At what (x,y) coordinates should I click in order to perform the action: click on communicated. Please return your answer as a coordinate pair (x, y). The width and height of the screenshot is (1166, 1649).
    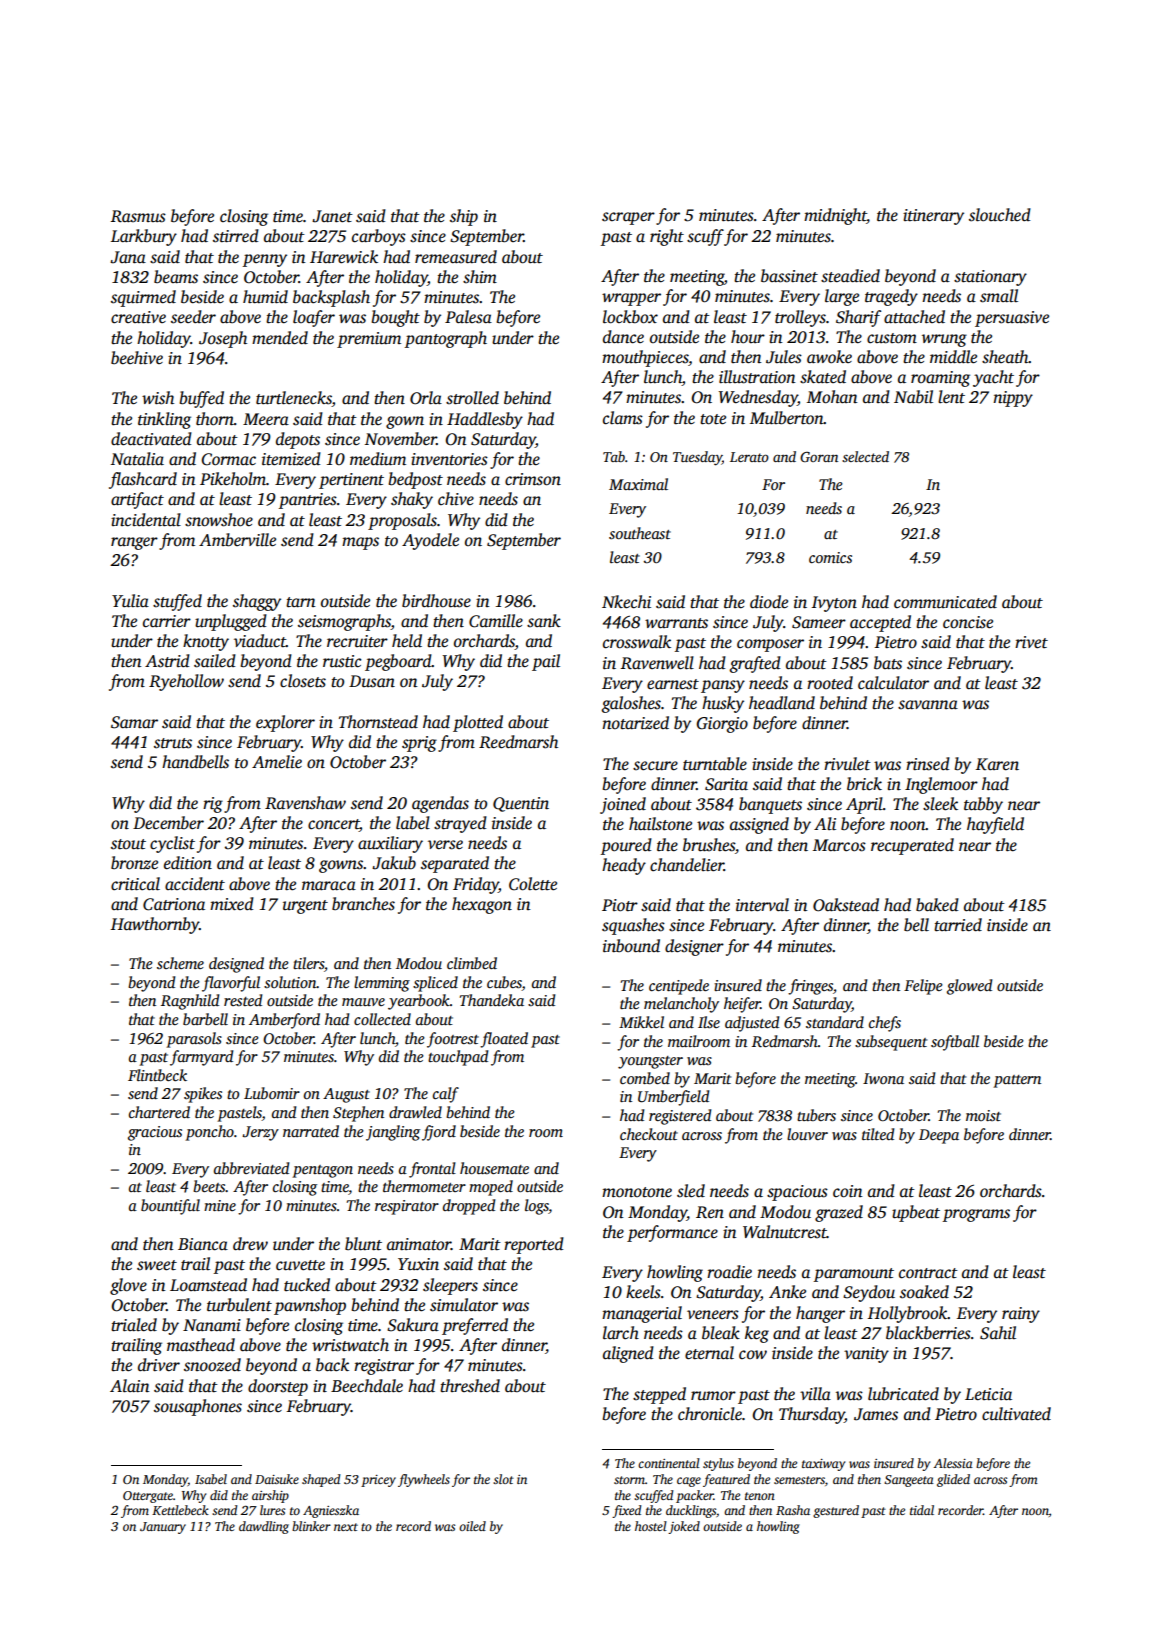
    Looking at the image, I should click on (945, 602).
